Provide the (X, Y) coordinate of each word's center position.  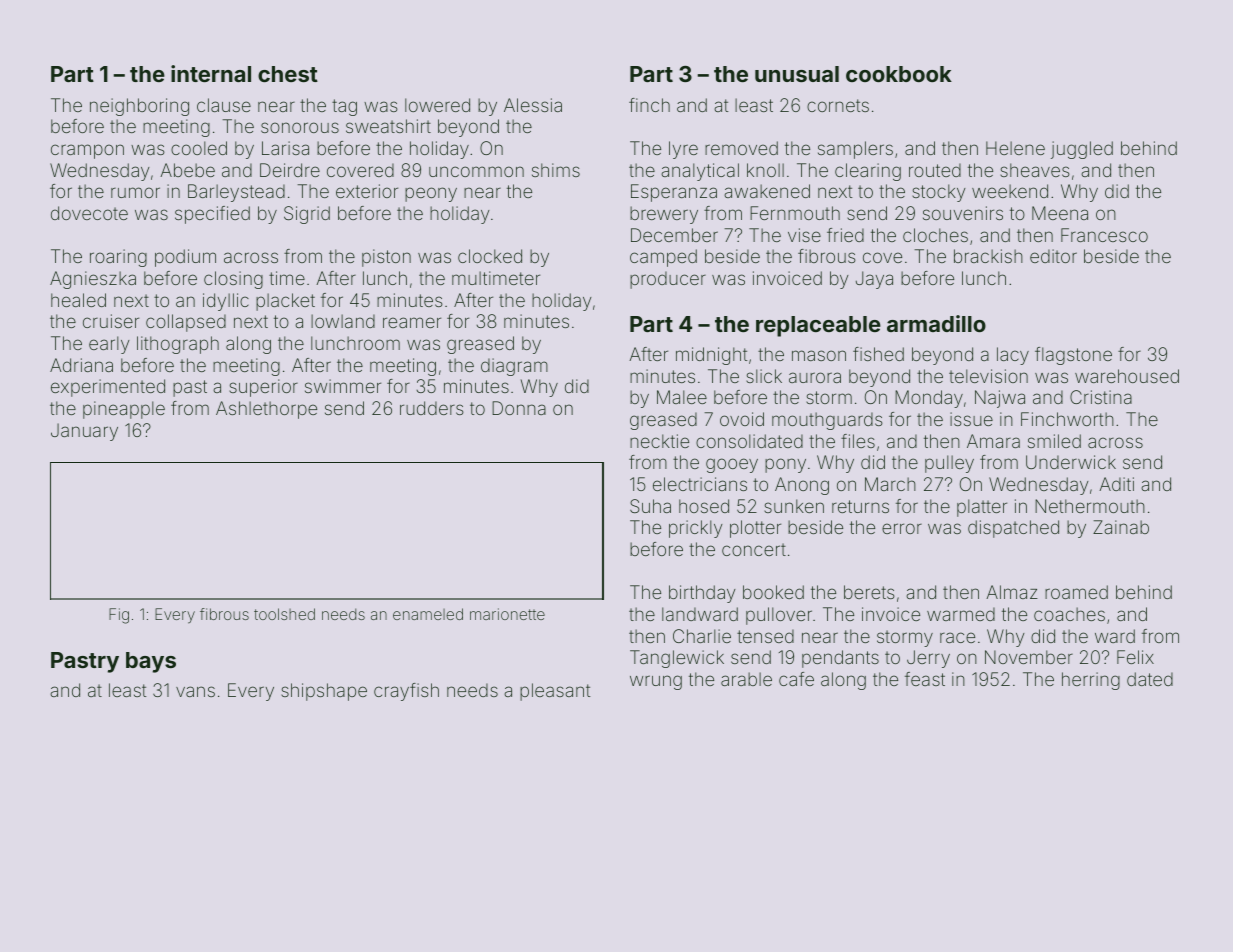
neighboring (139, 107)
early (109, 345)
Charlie (702, 636)
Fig (119, 616)
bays (151, 662)
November (1029, 657)
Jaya (874, 280)
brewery (664, 215)
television (988, 376)
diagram (514, 367)
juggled (1082, 150)
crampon (87, 151)
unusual (797, 74)
